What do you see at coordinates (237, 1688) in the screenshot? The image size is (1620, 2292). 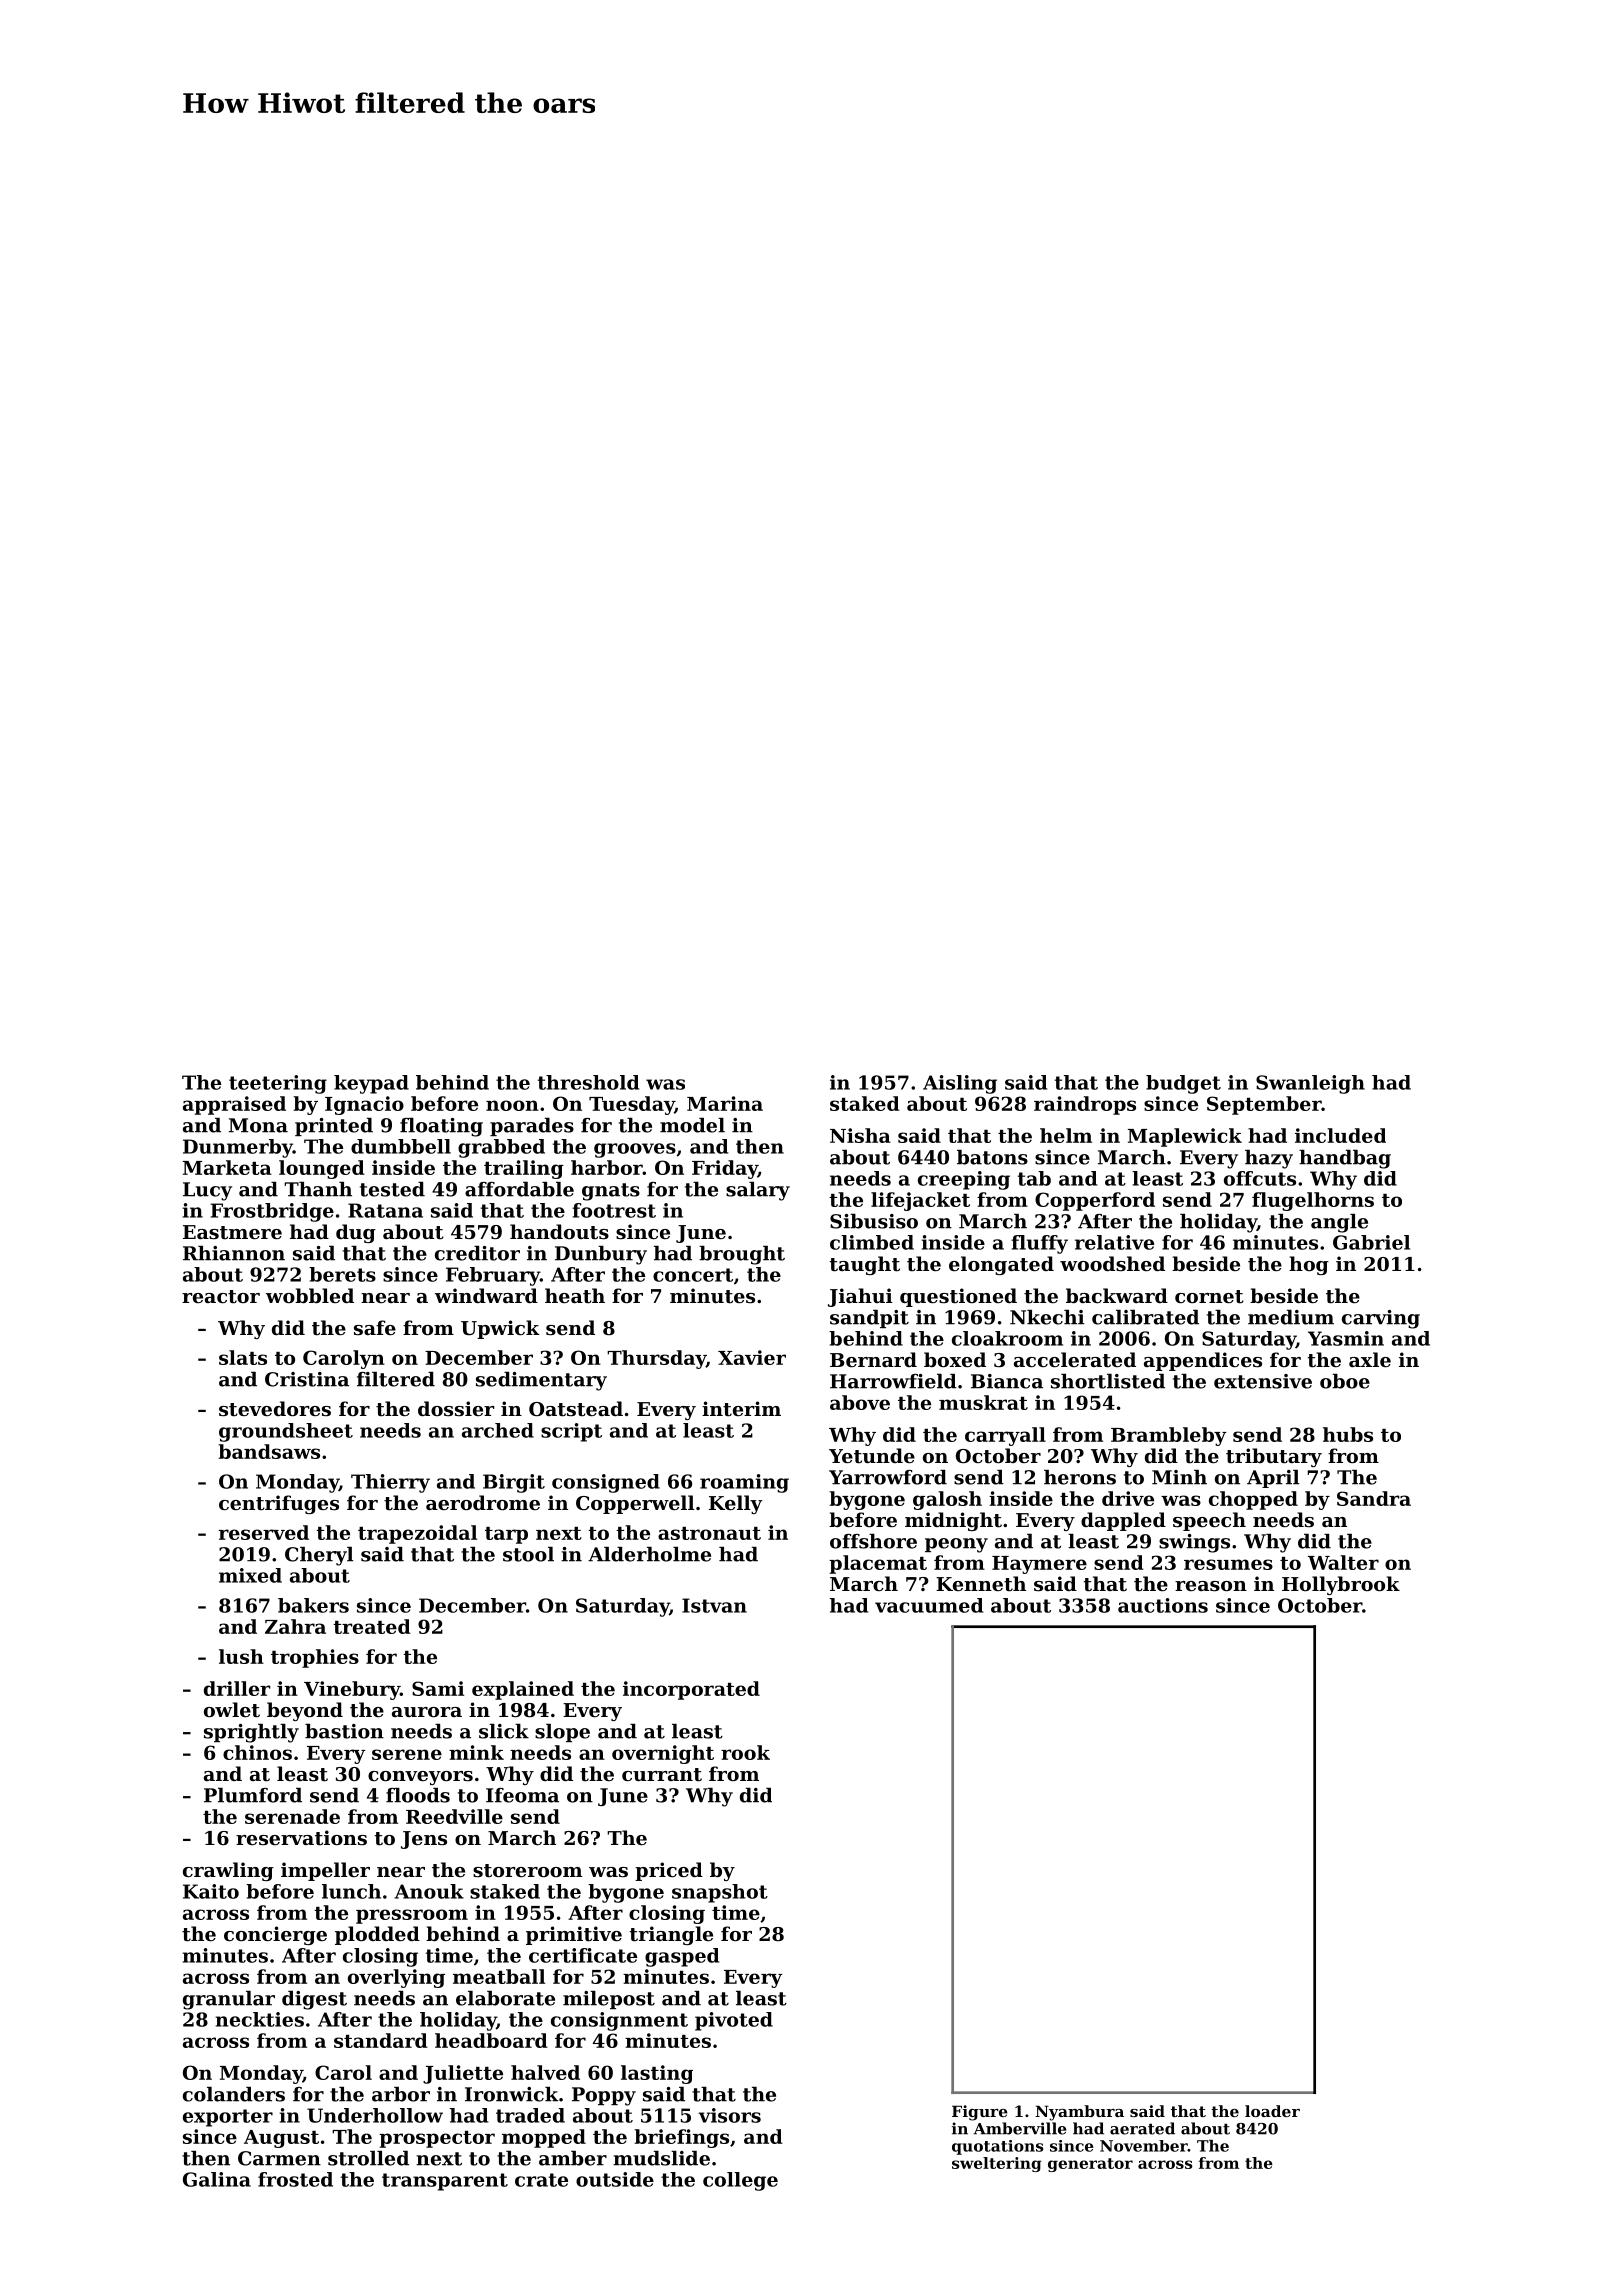 I see `driller` at bounding box center [237, 1688].
